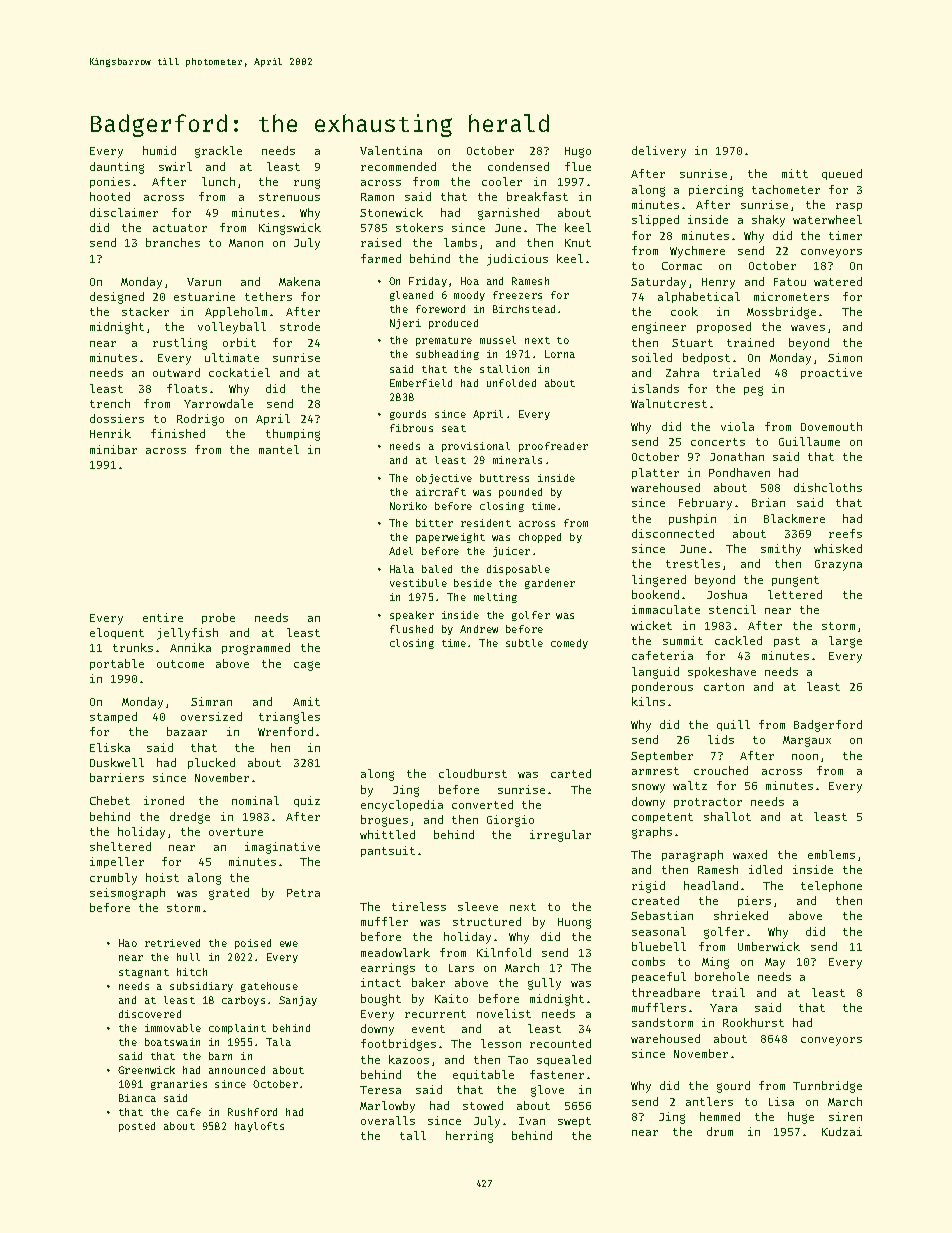 The height and width of the page is (1233, 952). What do you see at coordinates (476, 447) in the page?
I see `provisional` at bounding box center [476, 447].
